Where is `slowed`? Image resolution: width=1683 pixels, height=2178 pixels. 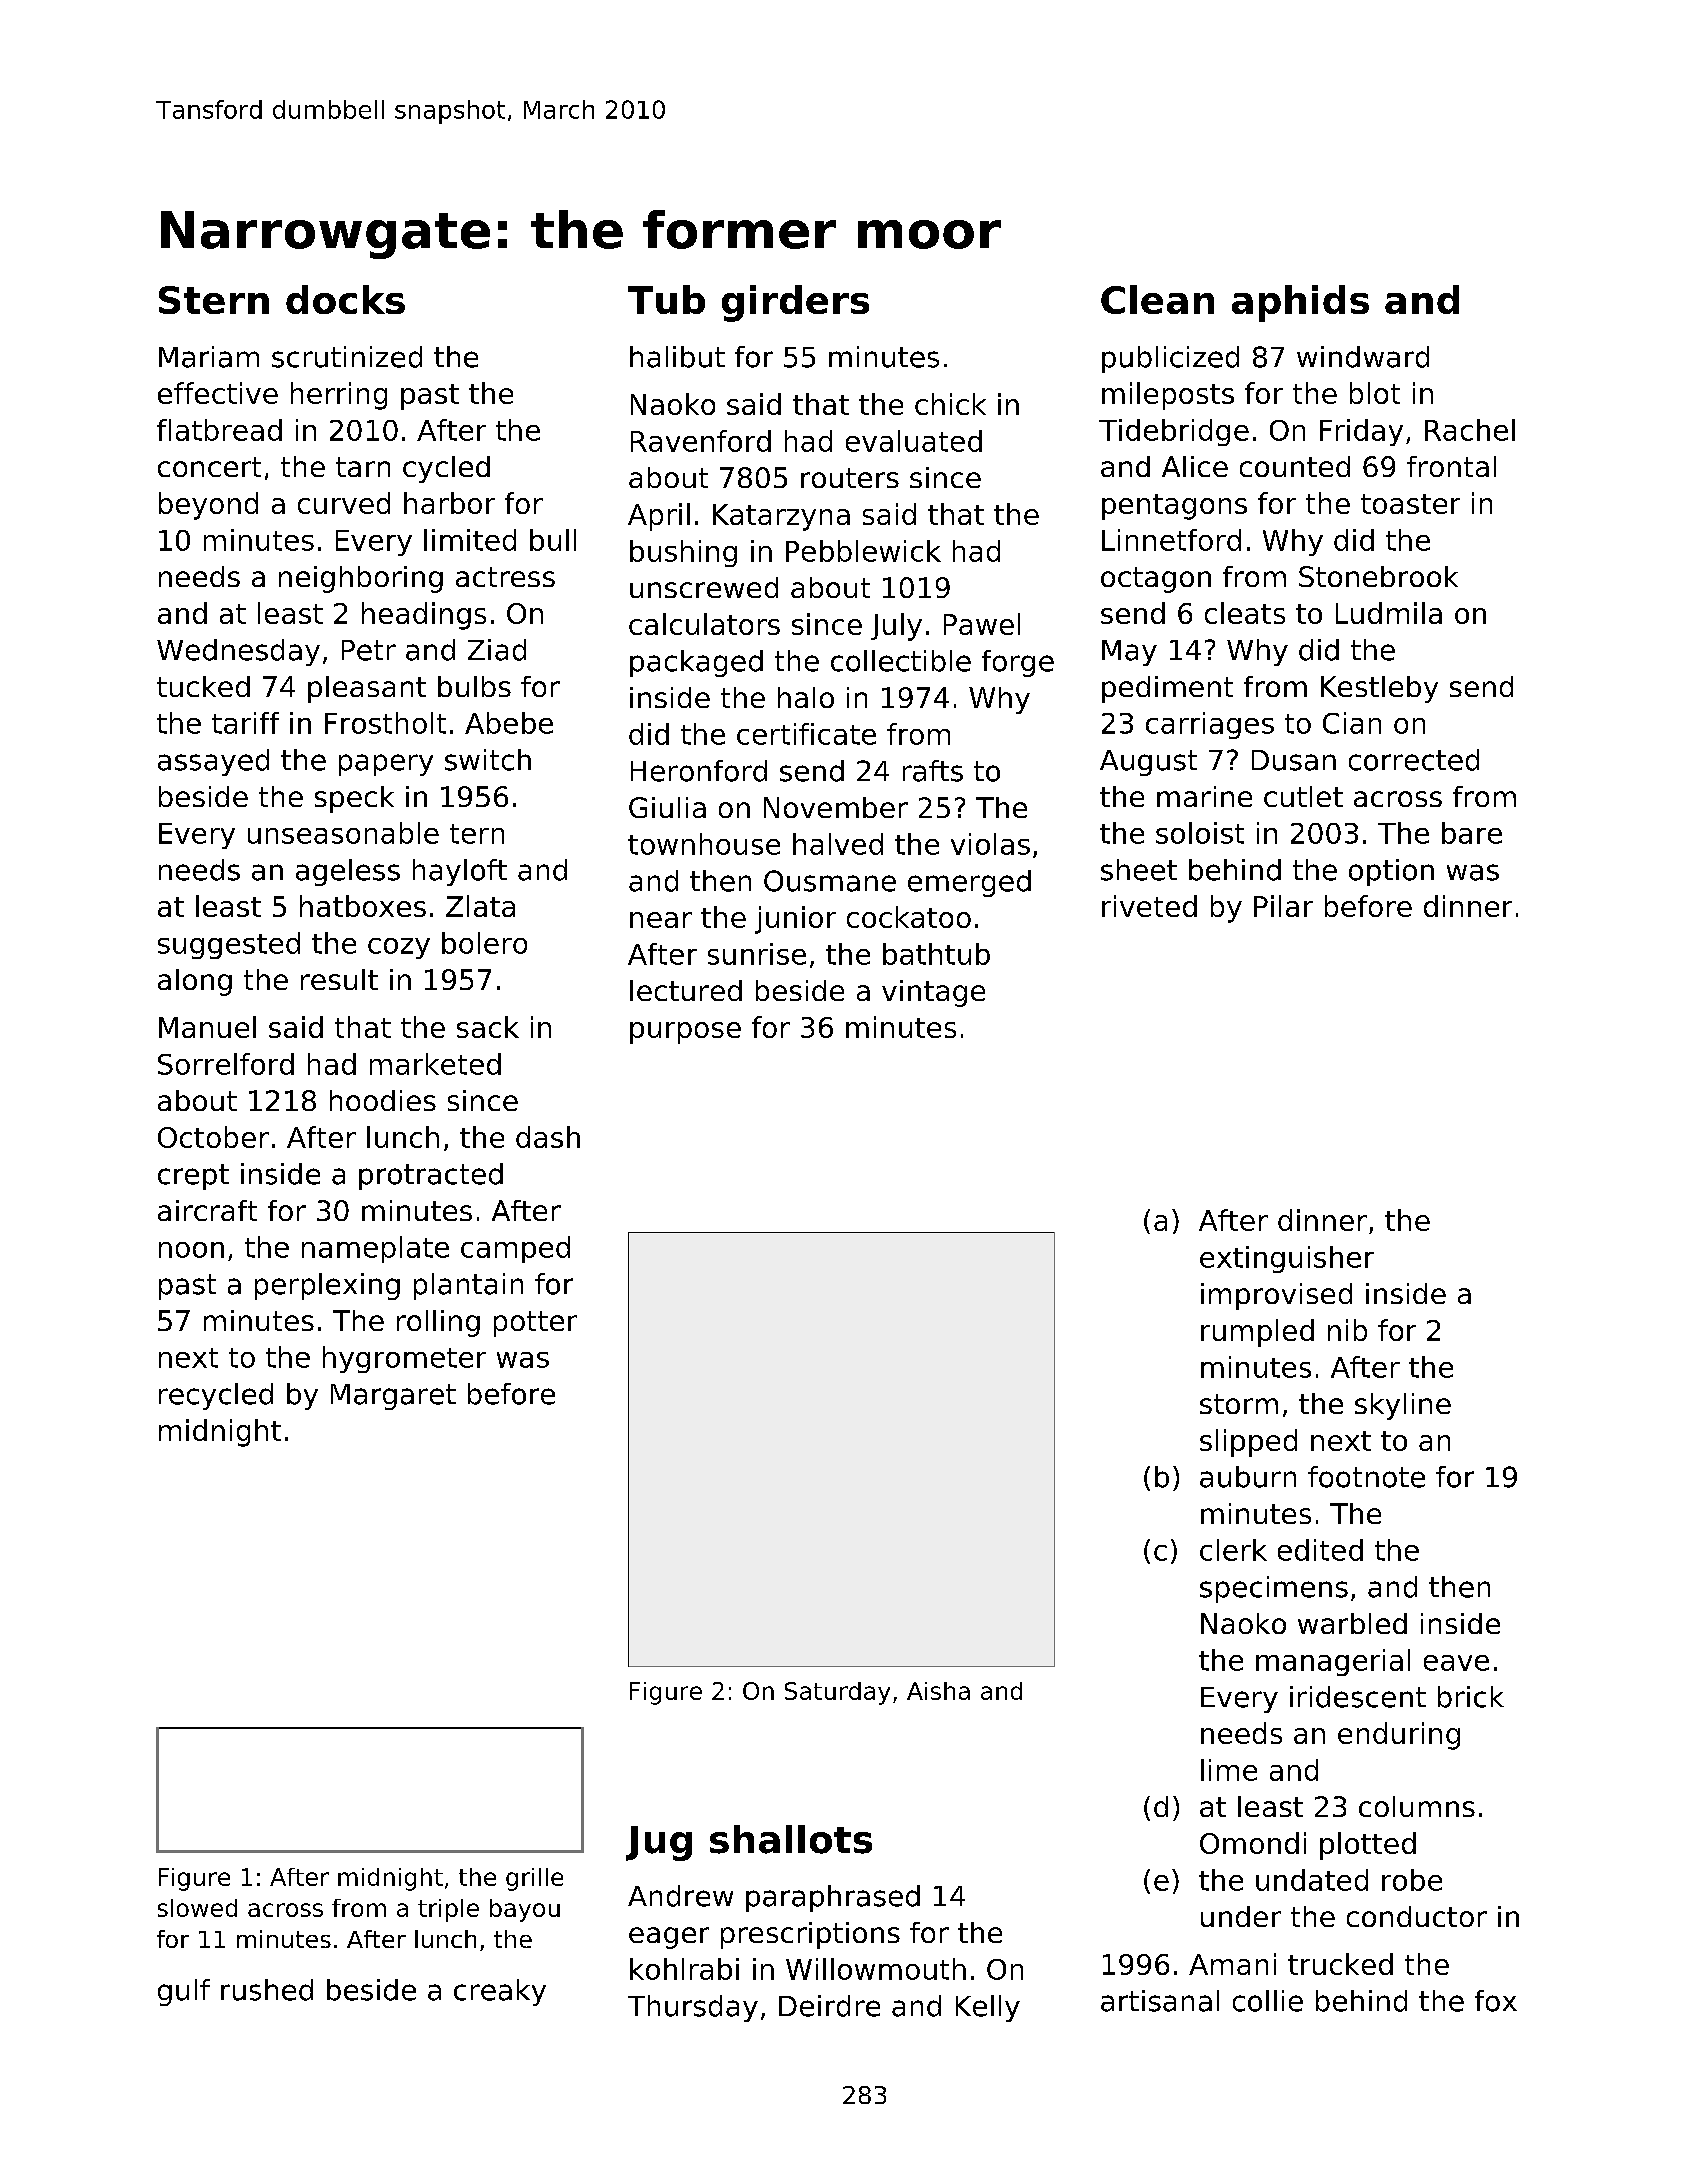 slowed is located at coordinates (197, 1908).
